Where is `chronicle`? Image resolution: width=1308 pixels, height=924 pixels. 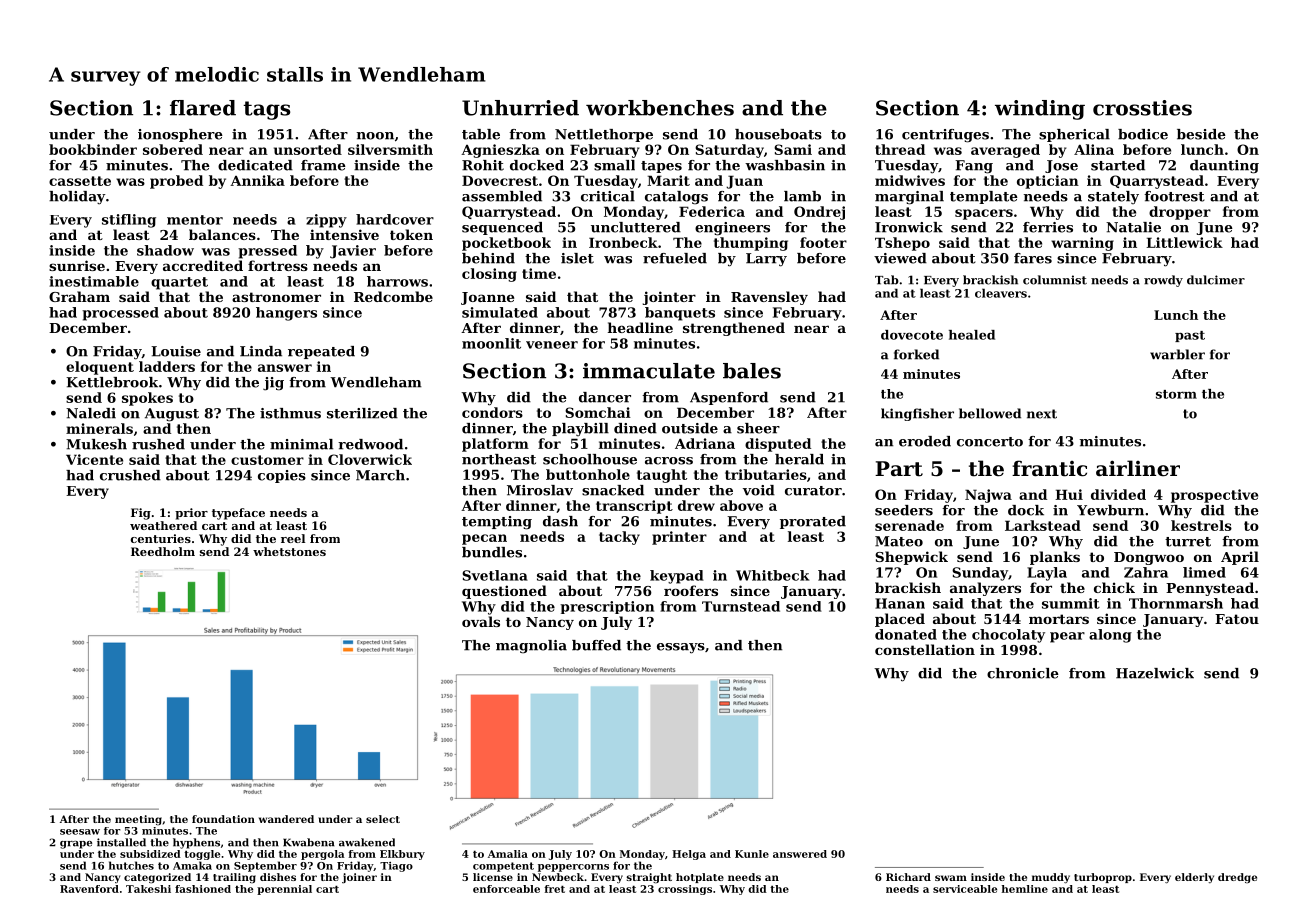 chronicle is located at coordinates (1023, 673).
